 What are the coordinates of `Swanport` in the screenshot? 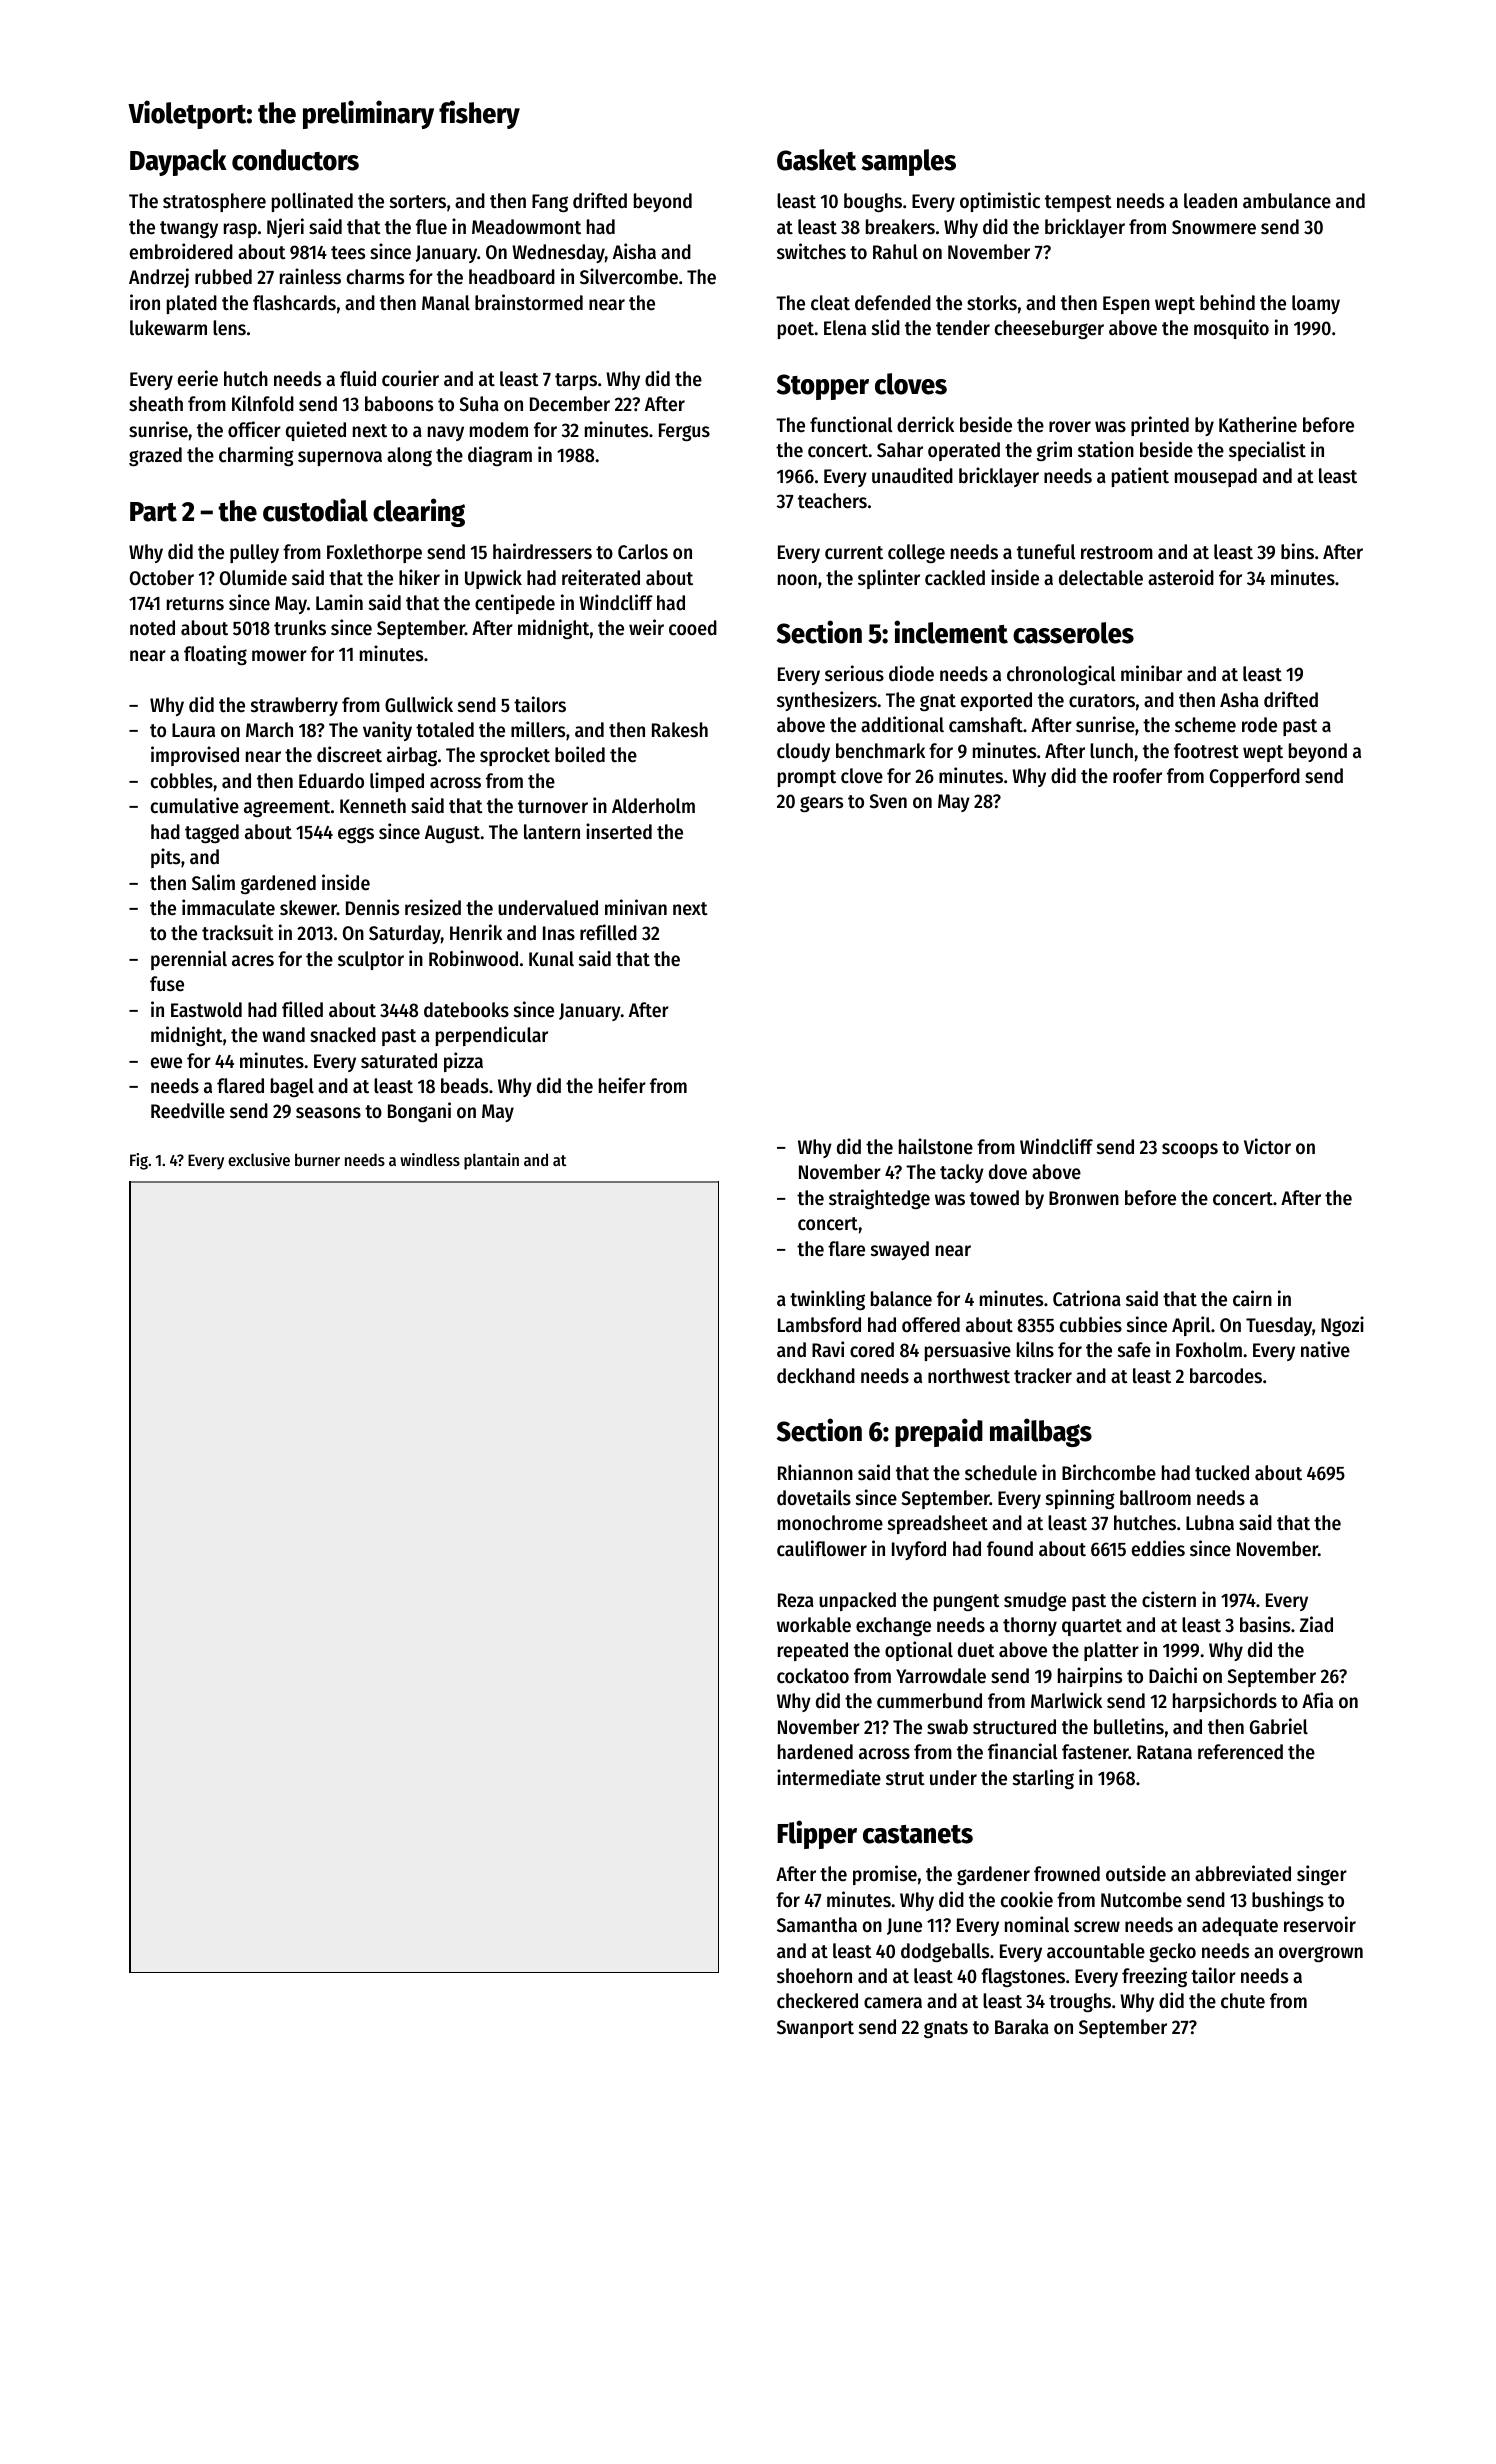 It's located at (815, 2029).
